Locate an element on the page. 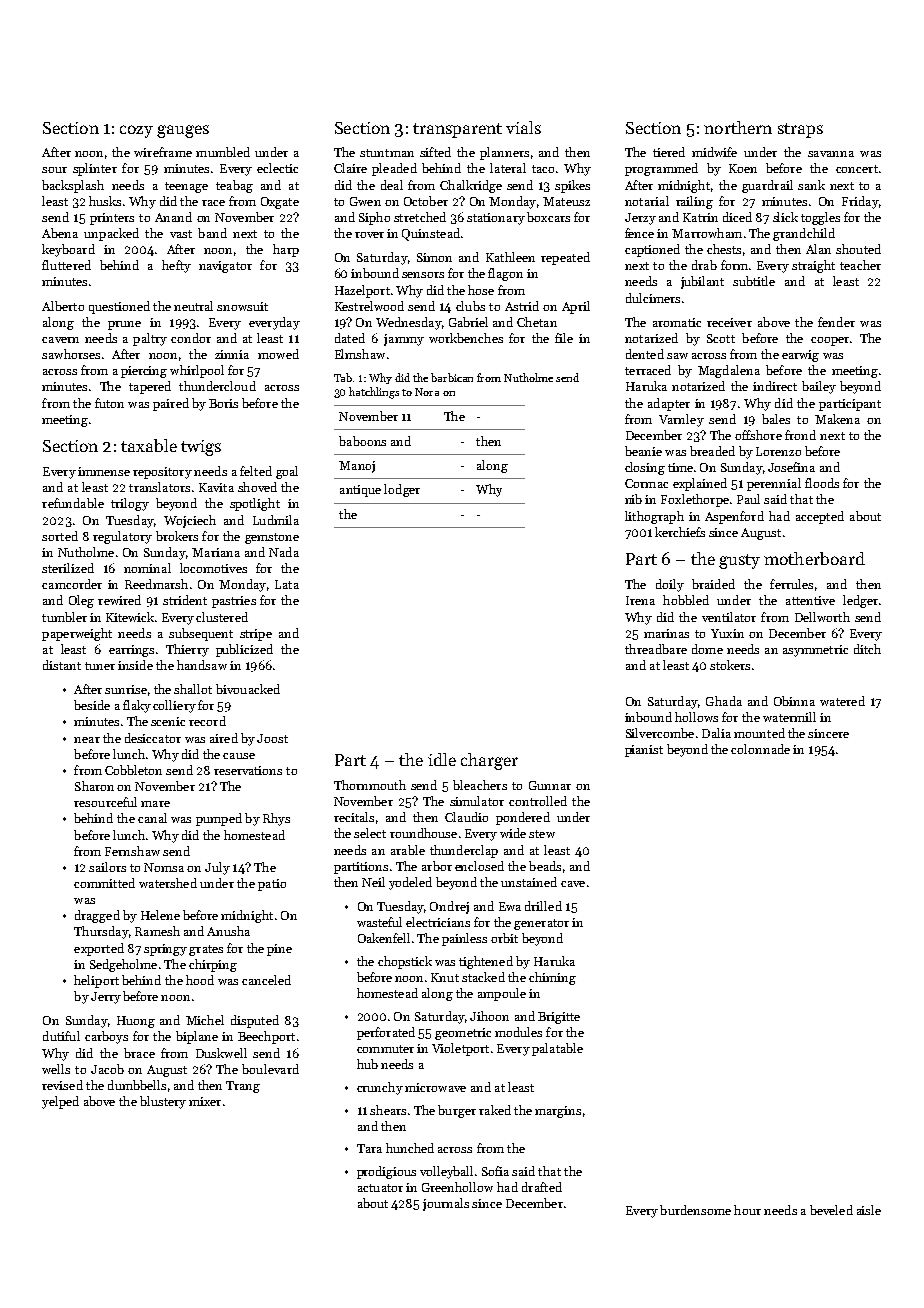 This page has width=924, height=1308. actuator is located at coordinates (380, 1188).
